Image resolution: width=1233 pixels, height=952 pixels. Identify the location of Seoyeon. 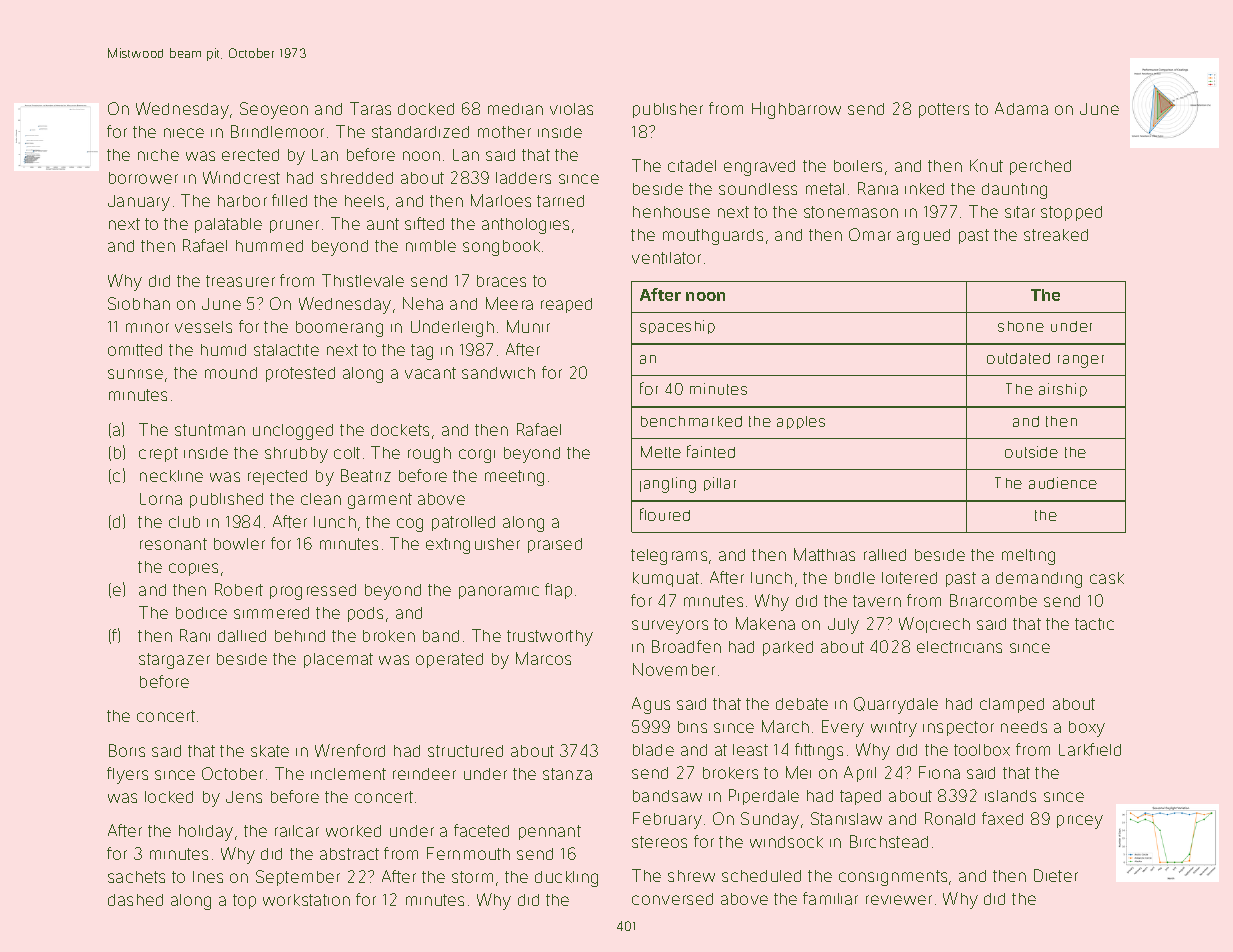
(274, 110).
